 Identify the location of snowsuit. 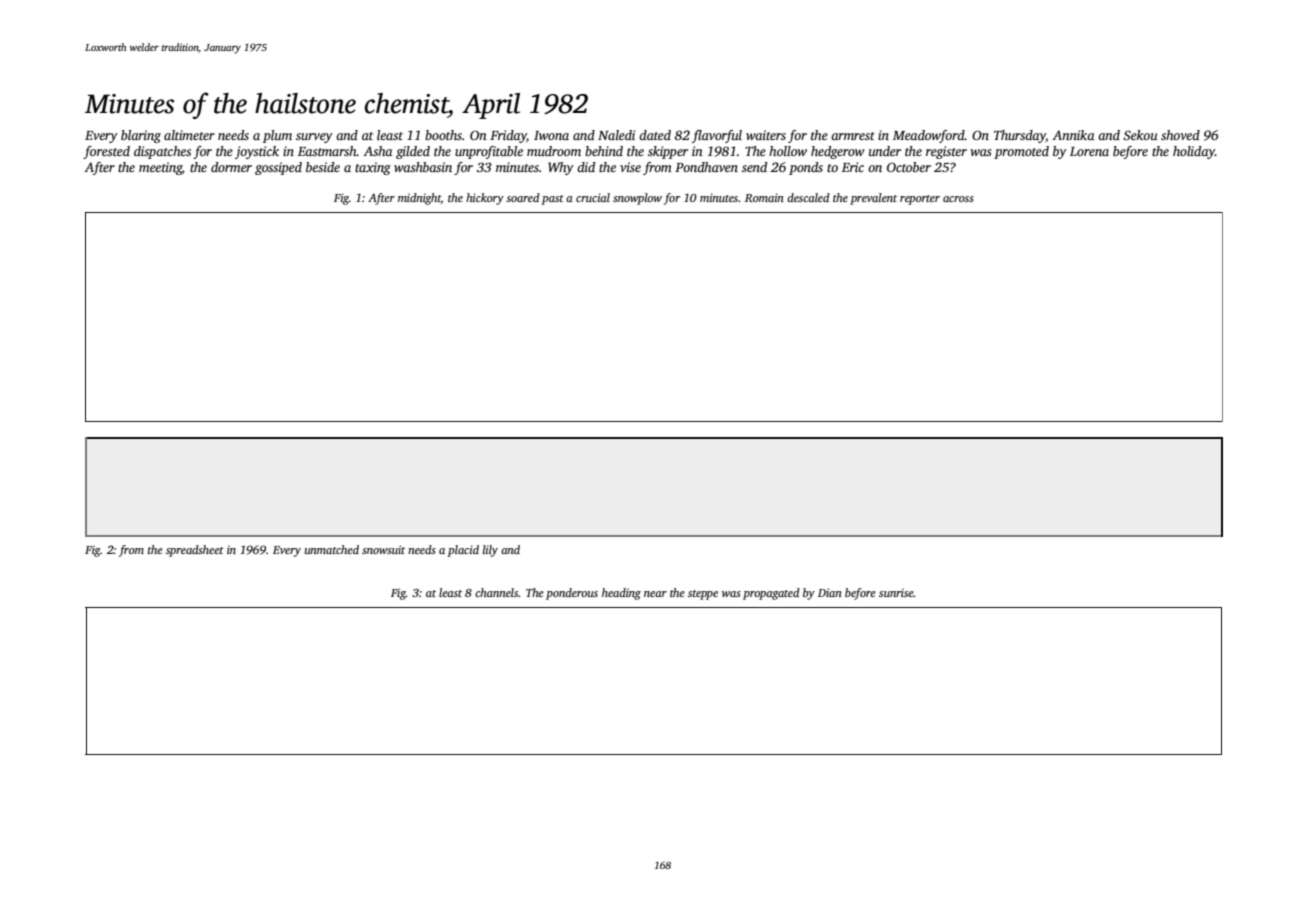
(383, 549).
